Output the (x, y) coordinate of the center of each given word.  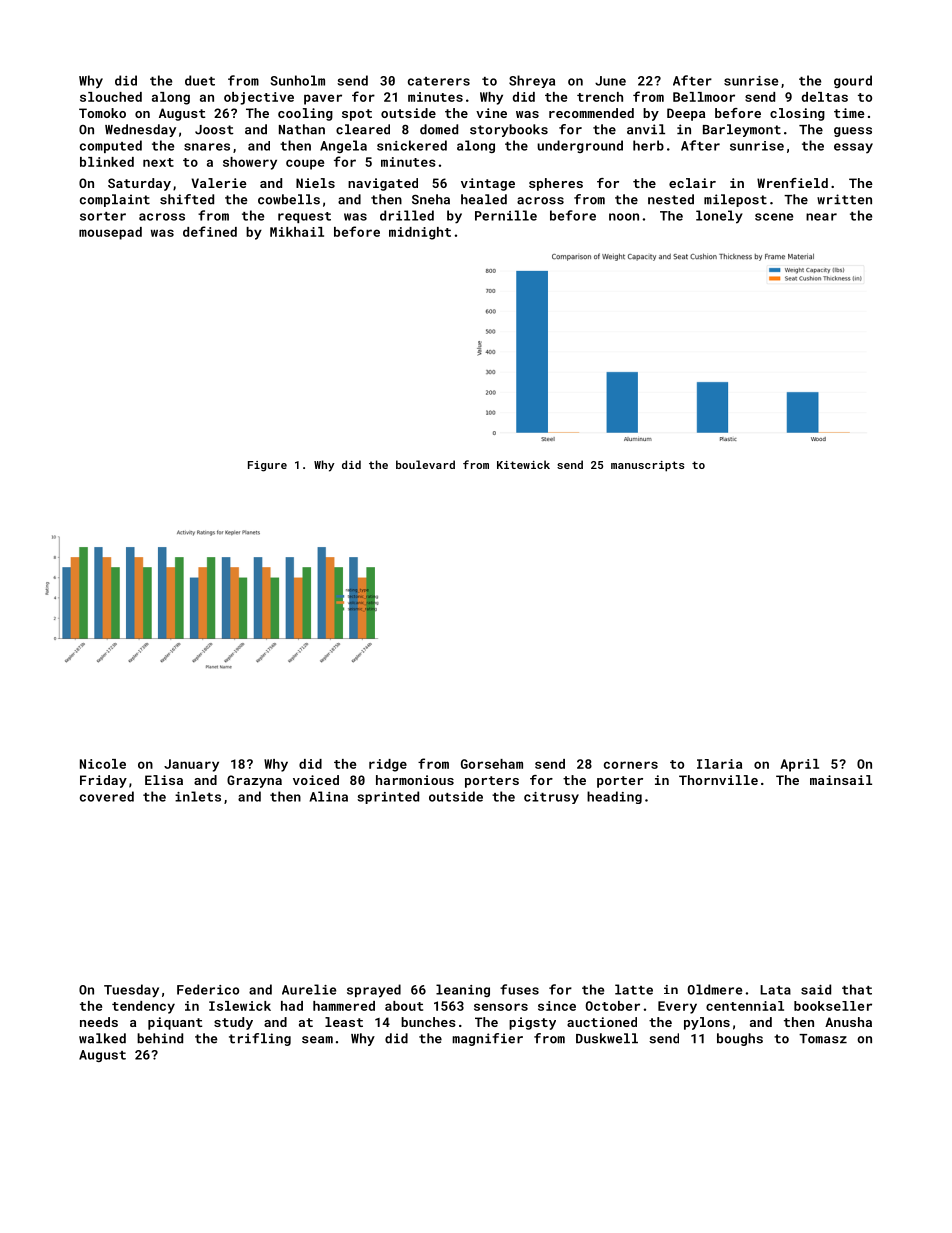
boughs (740, 1039)
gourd (853, 81)
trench (600, 97)
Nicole (103, 764)
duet (200, 80)
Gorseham (492, 764)
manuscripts (648, 466)
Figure (267, 466)
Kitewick (523, 464)
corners (631, 765)
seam (317, 1040)
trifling (260, 1039)
